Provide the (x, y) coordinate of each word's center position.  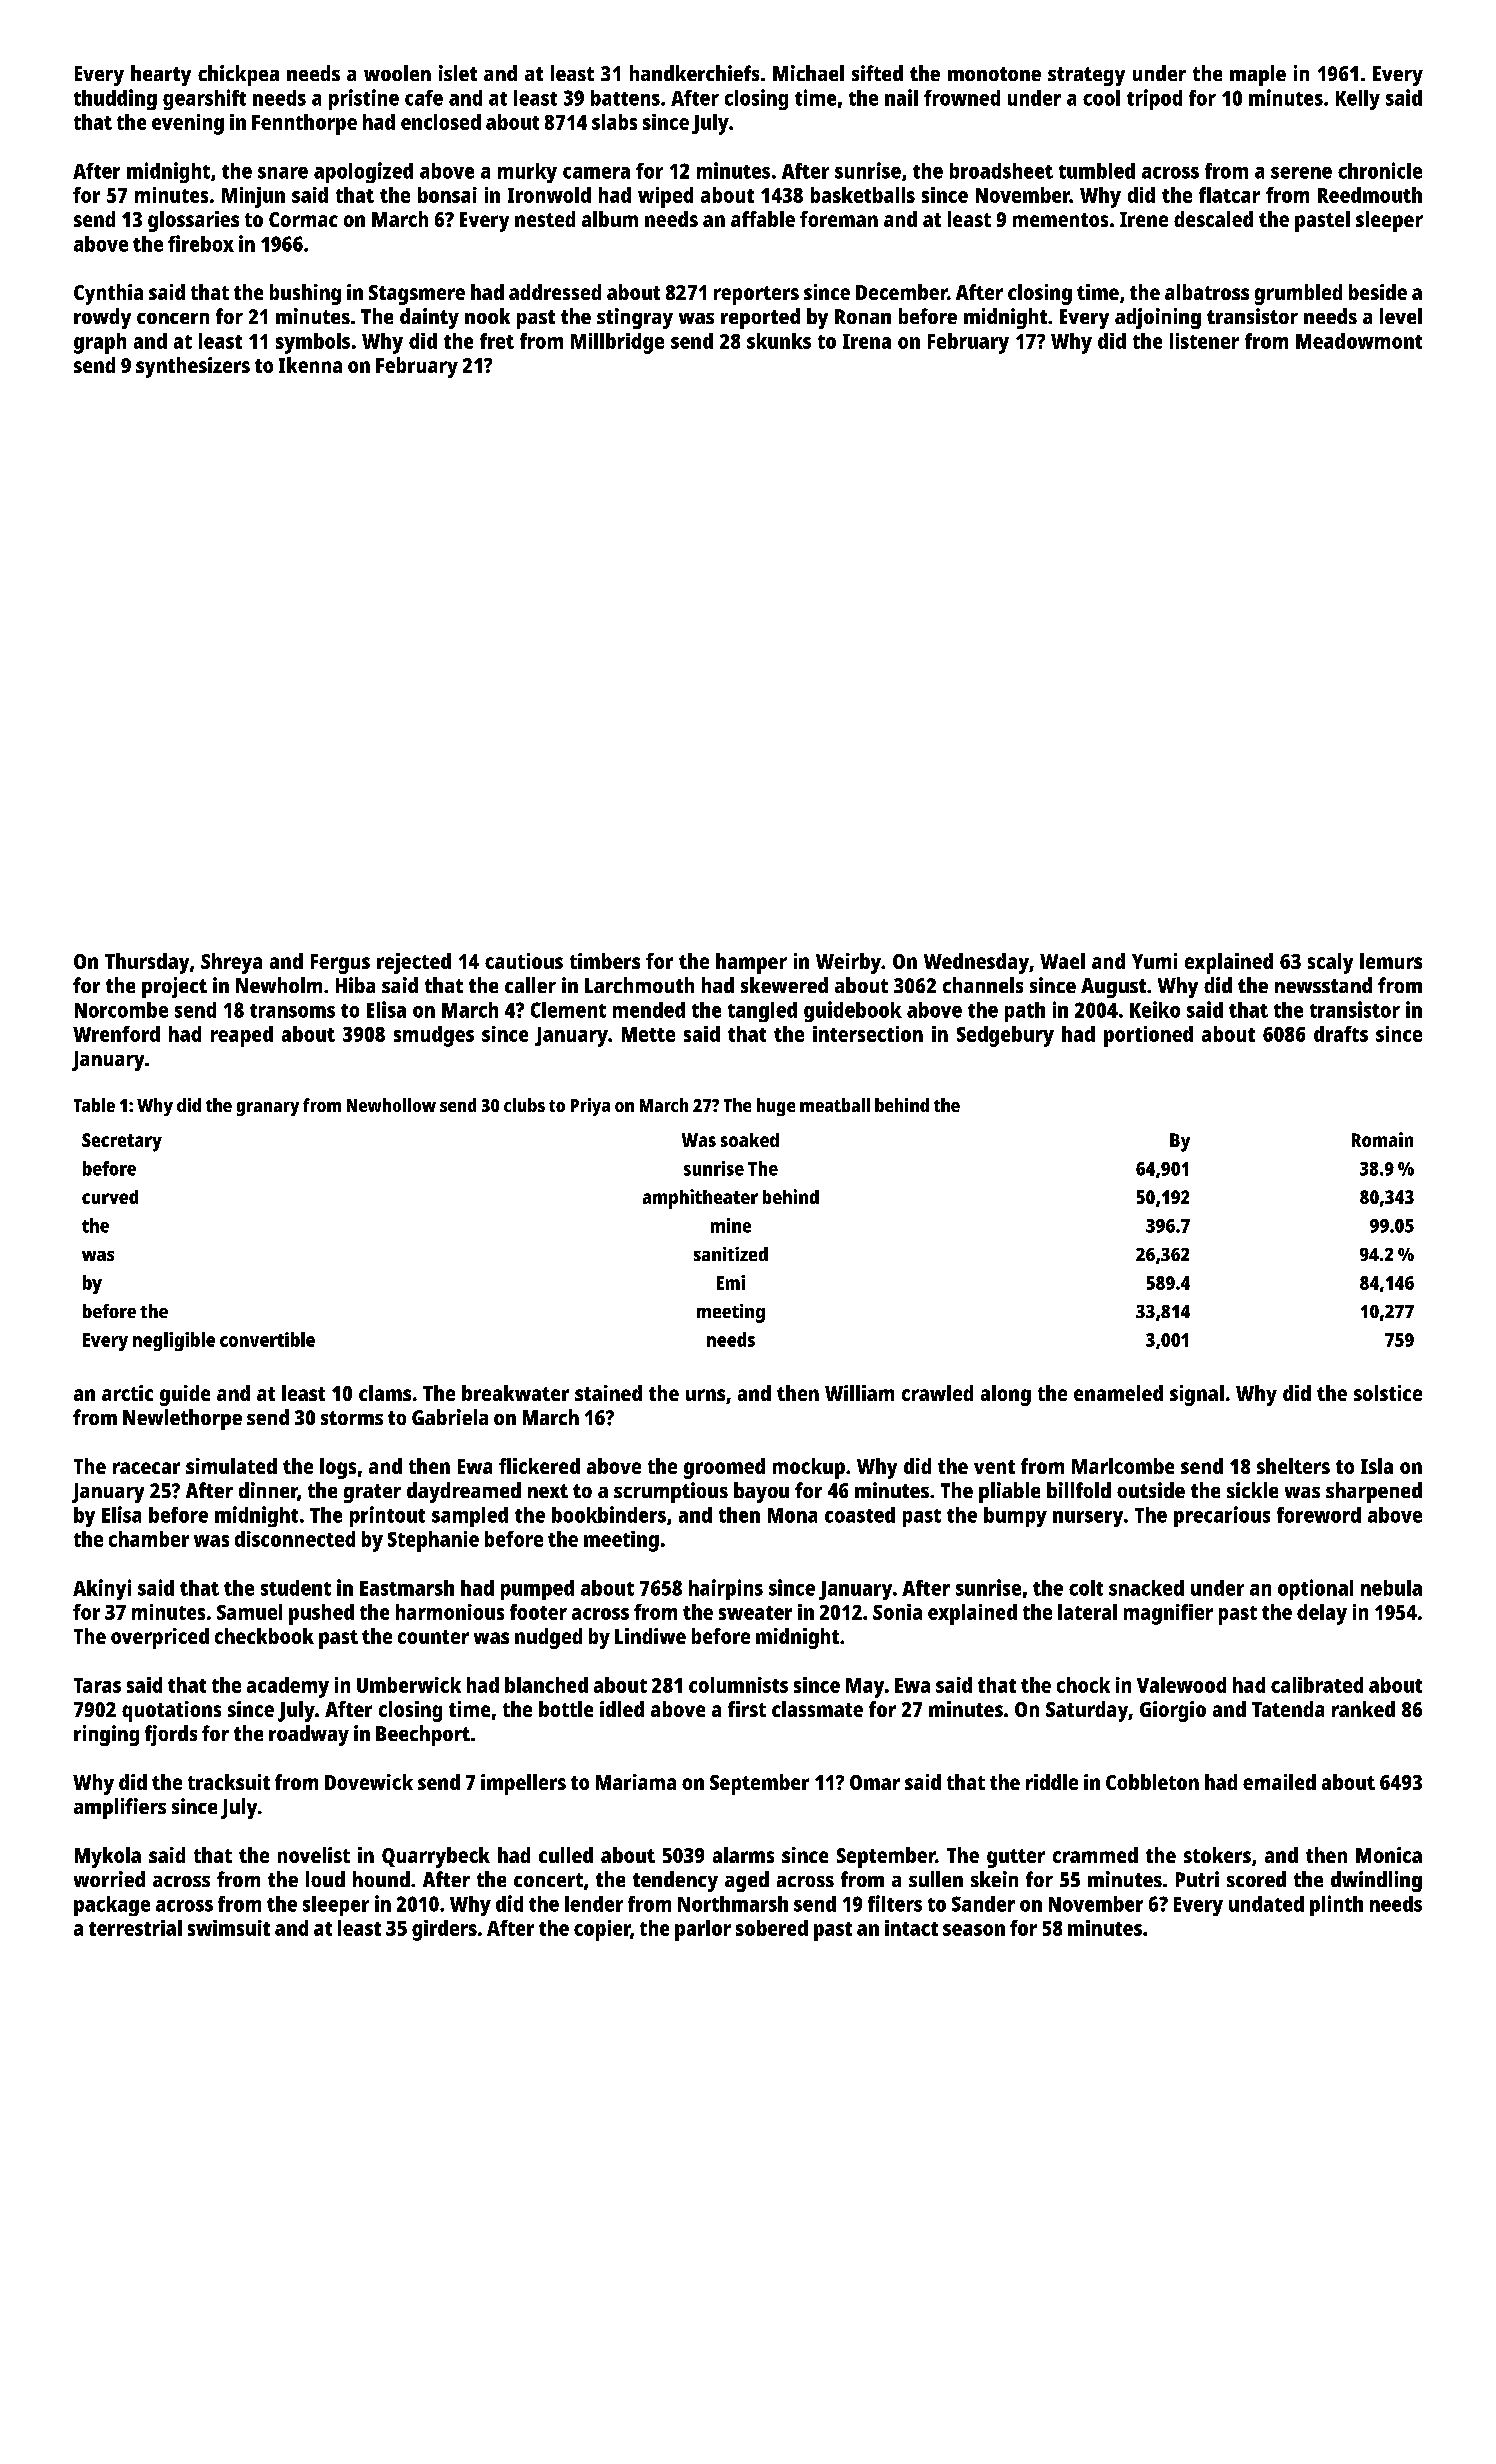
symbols (313, 343)
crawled (937, 1393)
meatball (835, 1105)
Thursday (147, 963)
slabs (614, 122)
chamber (149, 1539)
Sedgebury (1005, 1036)
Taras (97, 1685)
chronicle (1380, 170)
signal (1197, 1395)
